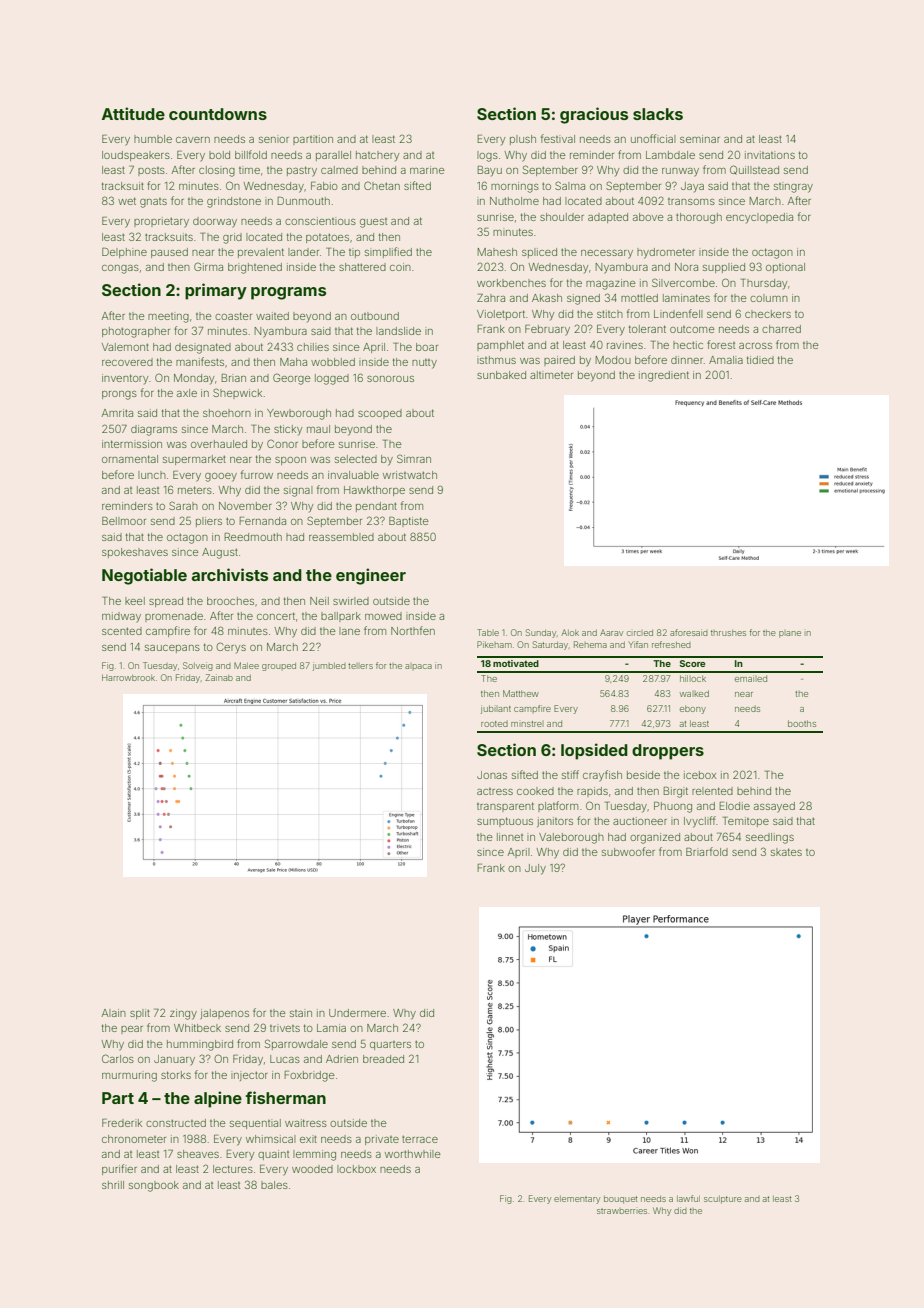  Describe the element at coordinates (230, 574) in the screenshot. I see `archivists` at that location.
